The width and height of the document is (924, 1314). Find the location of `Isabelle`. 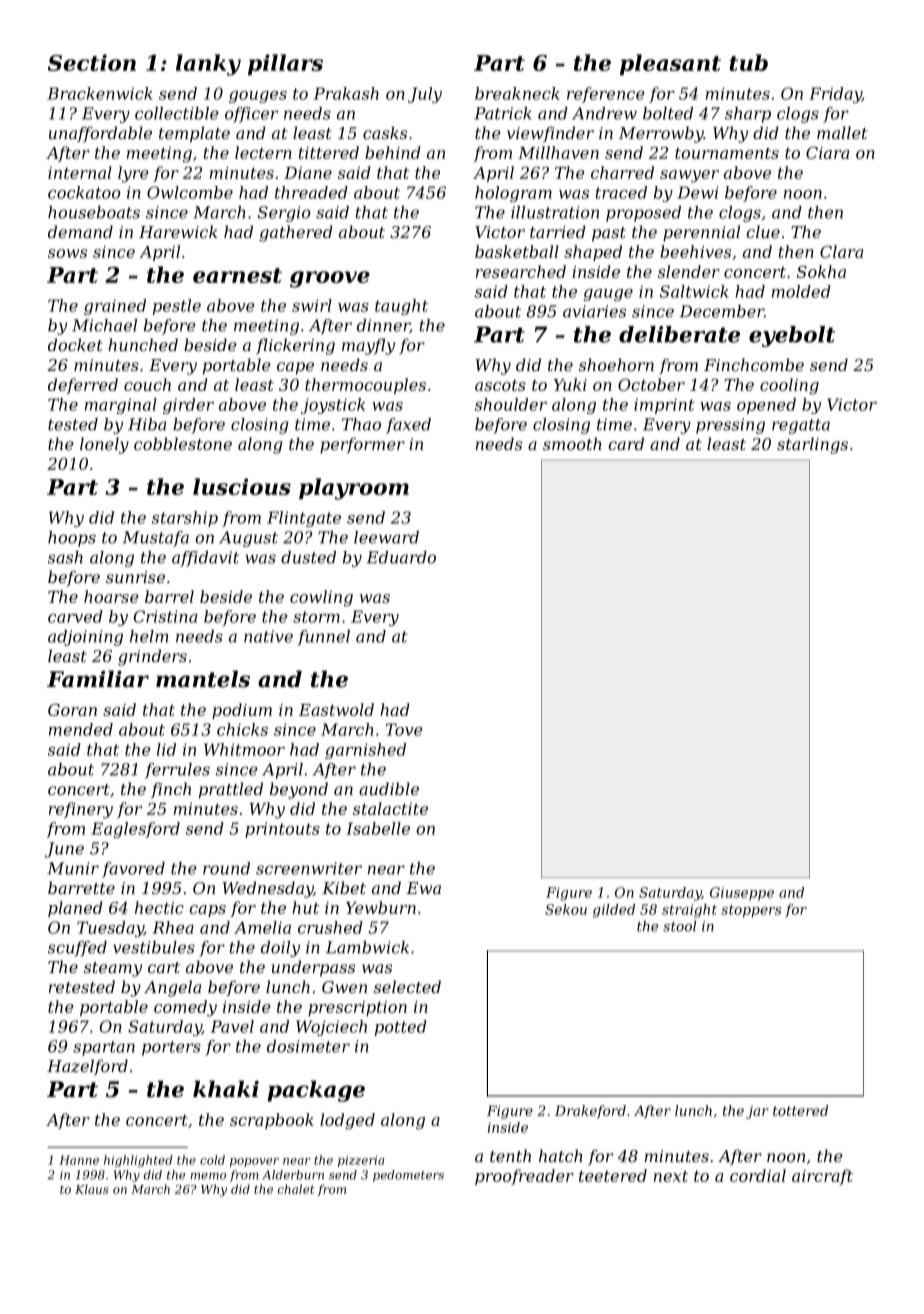

Isabelle is located at coordinates (378, 828).
